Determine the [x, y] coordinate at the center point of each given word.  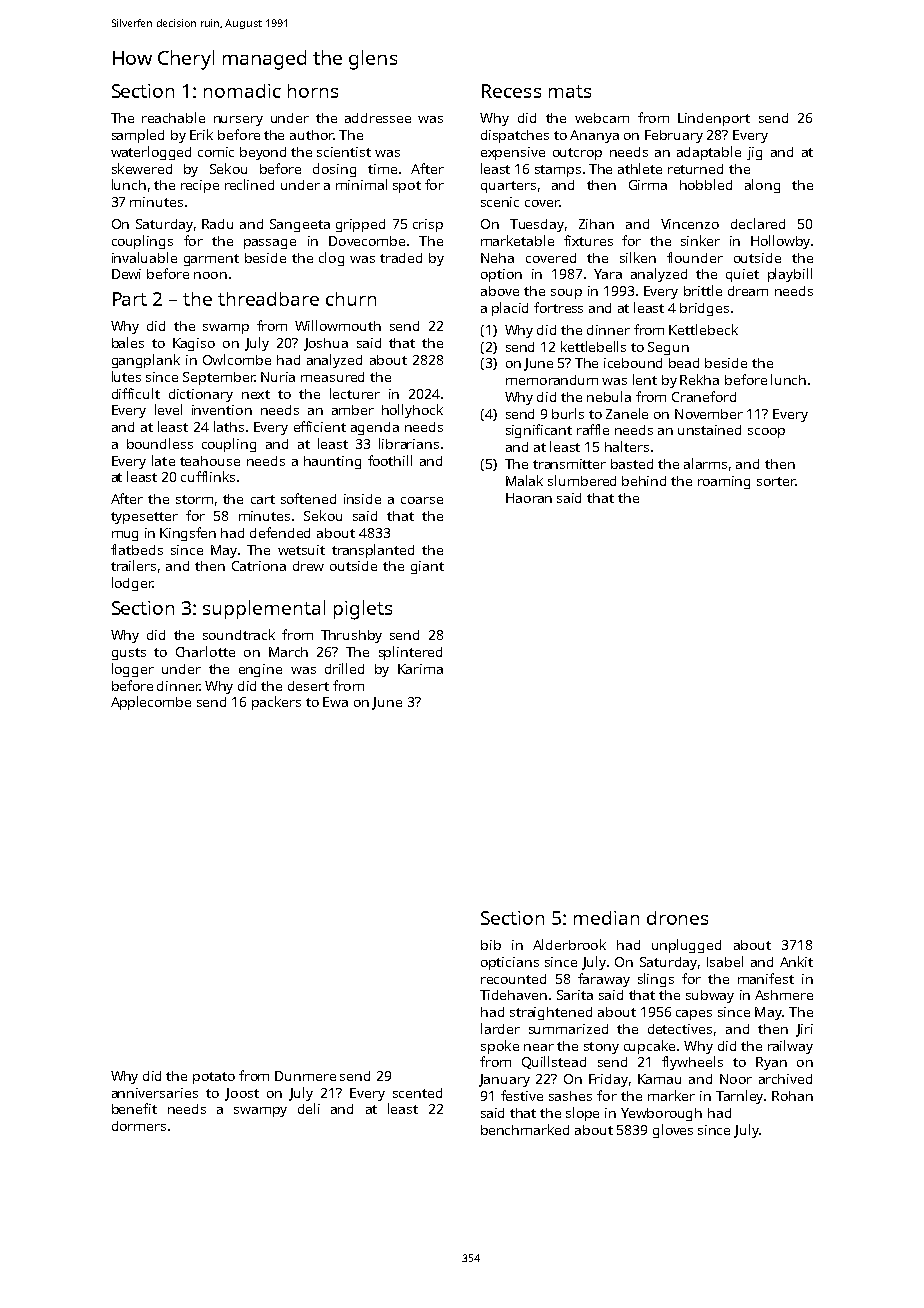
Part [130, 299]
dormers [139, 1126]
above [500, 291]
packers [276, 703]
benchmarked [525, 1129]
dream [748, 291]
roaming [724, 482]
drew [308, 566]
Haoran [529, 498]
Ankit [796, 961]
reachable [173, 117]
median [606, 918]
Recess [511, 91]
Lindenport [714, 119]
